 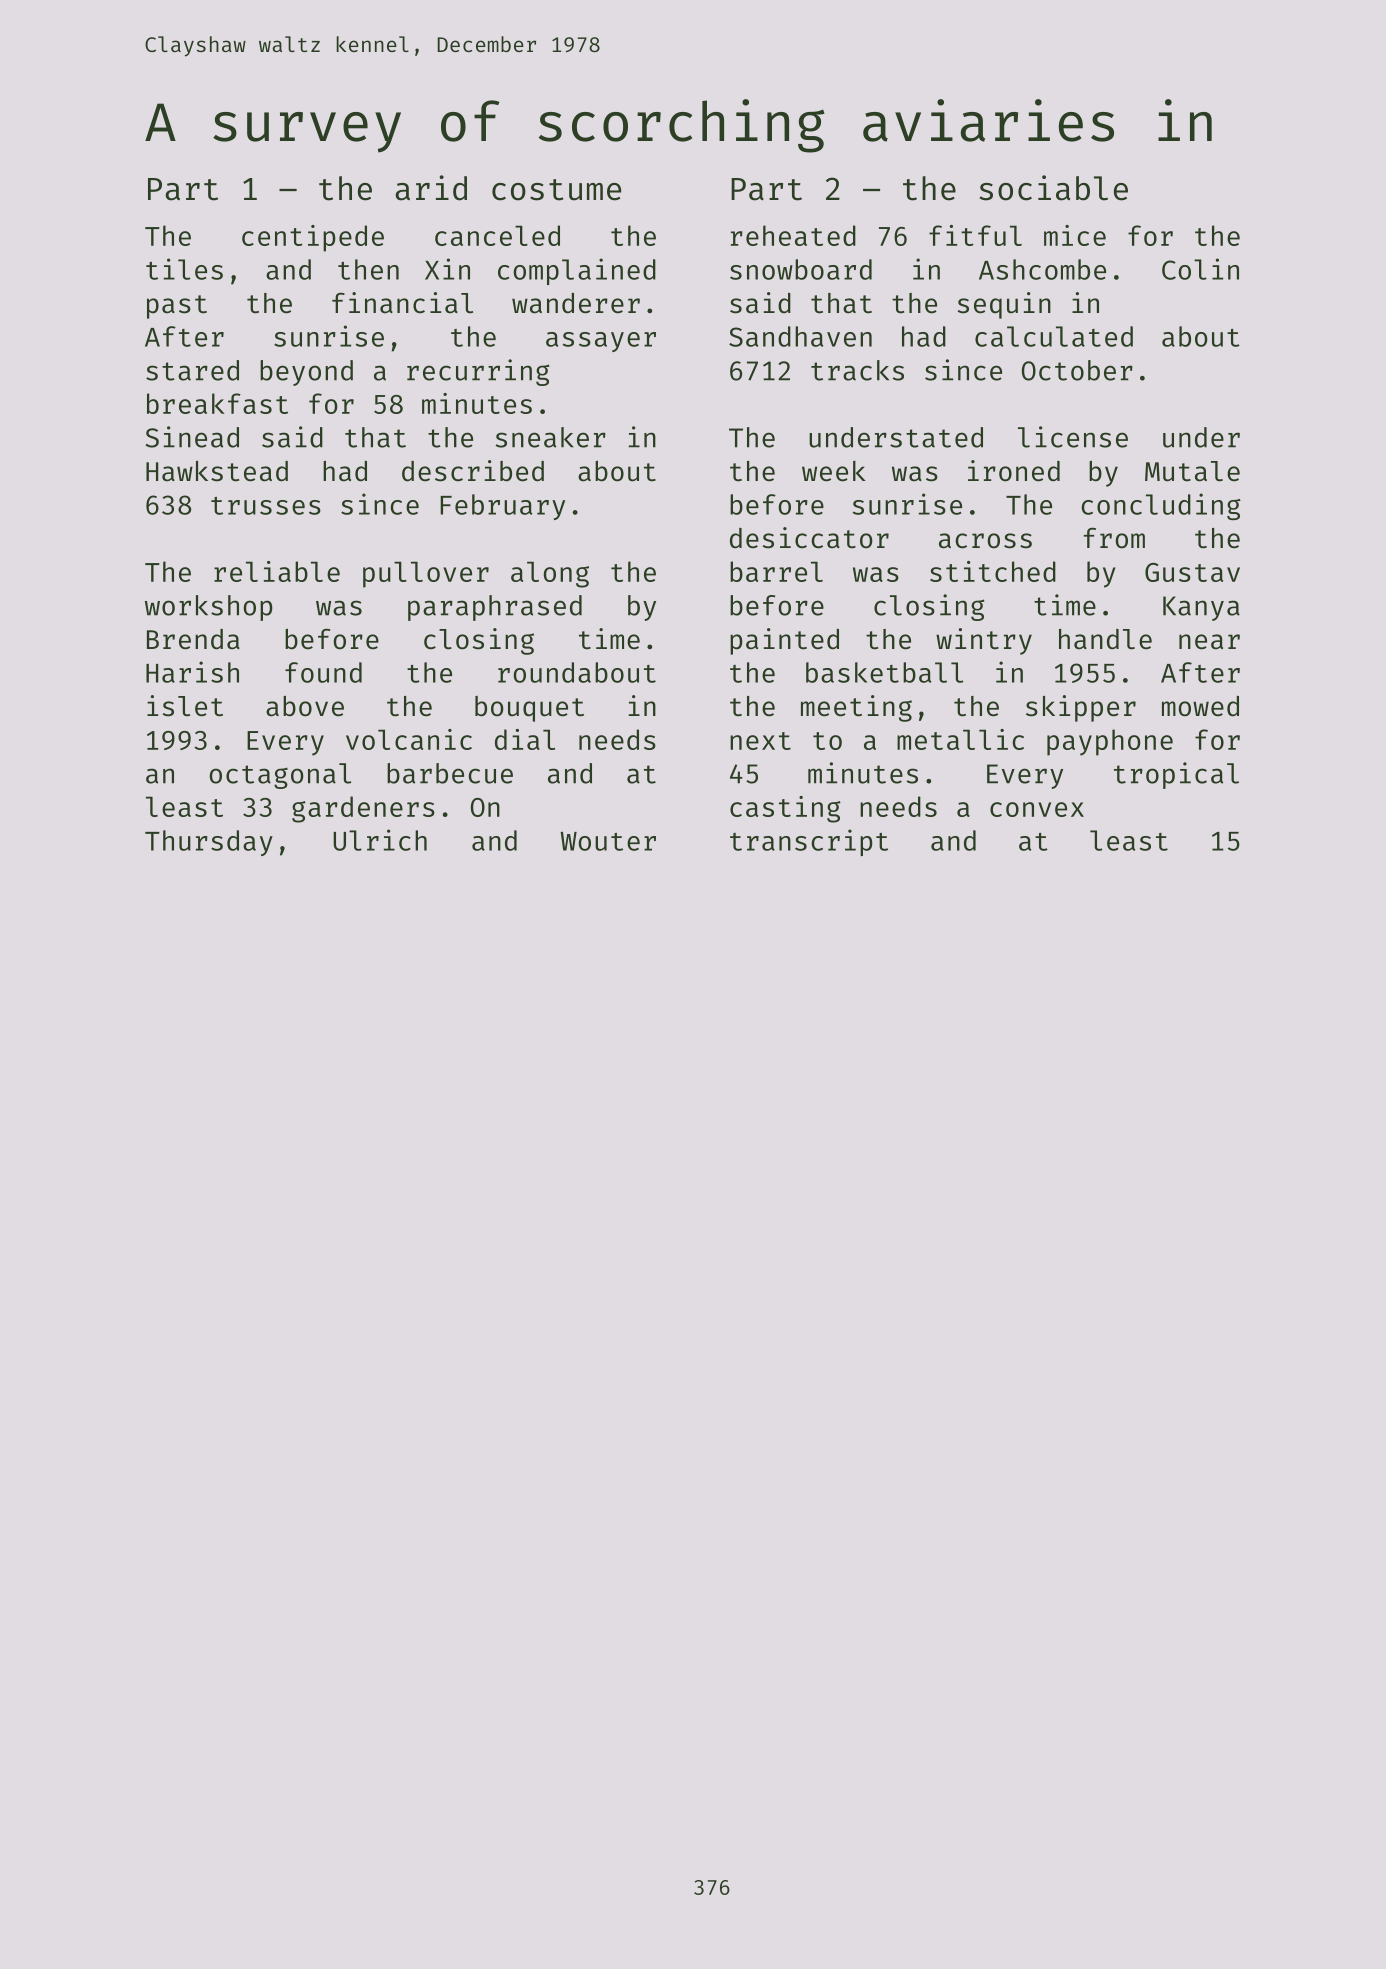 What do you see at coordinates (1054, 188) in the screenshot?
I see `sociable` at bounding box center [1054, 188].
